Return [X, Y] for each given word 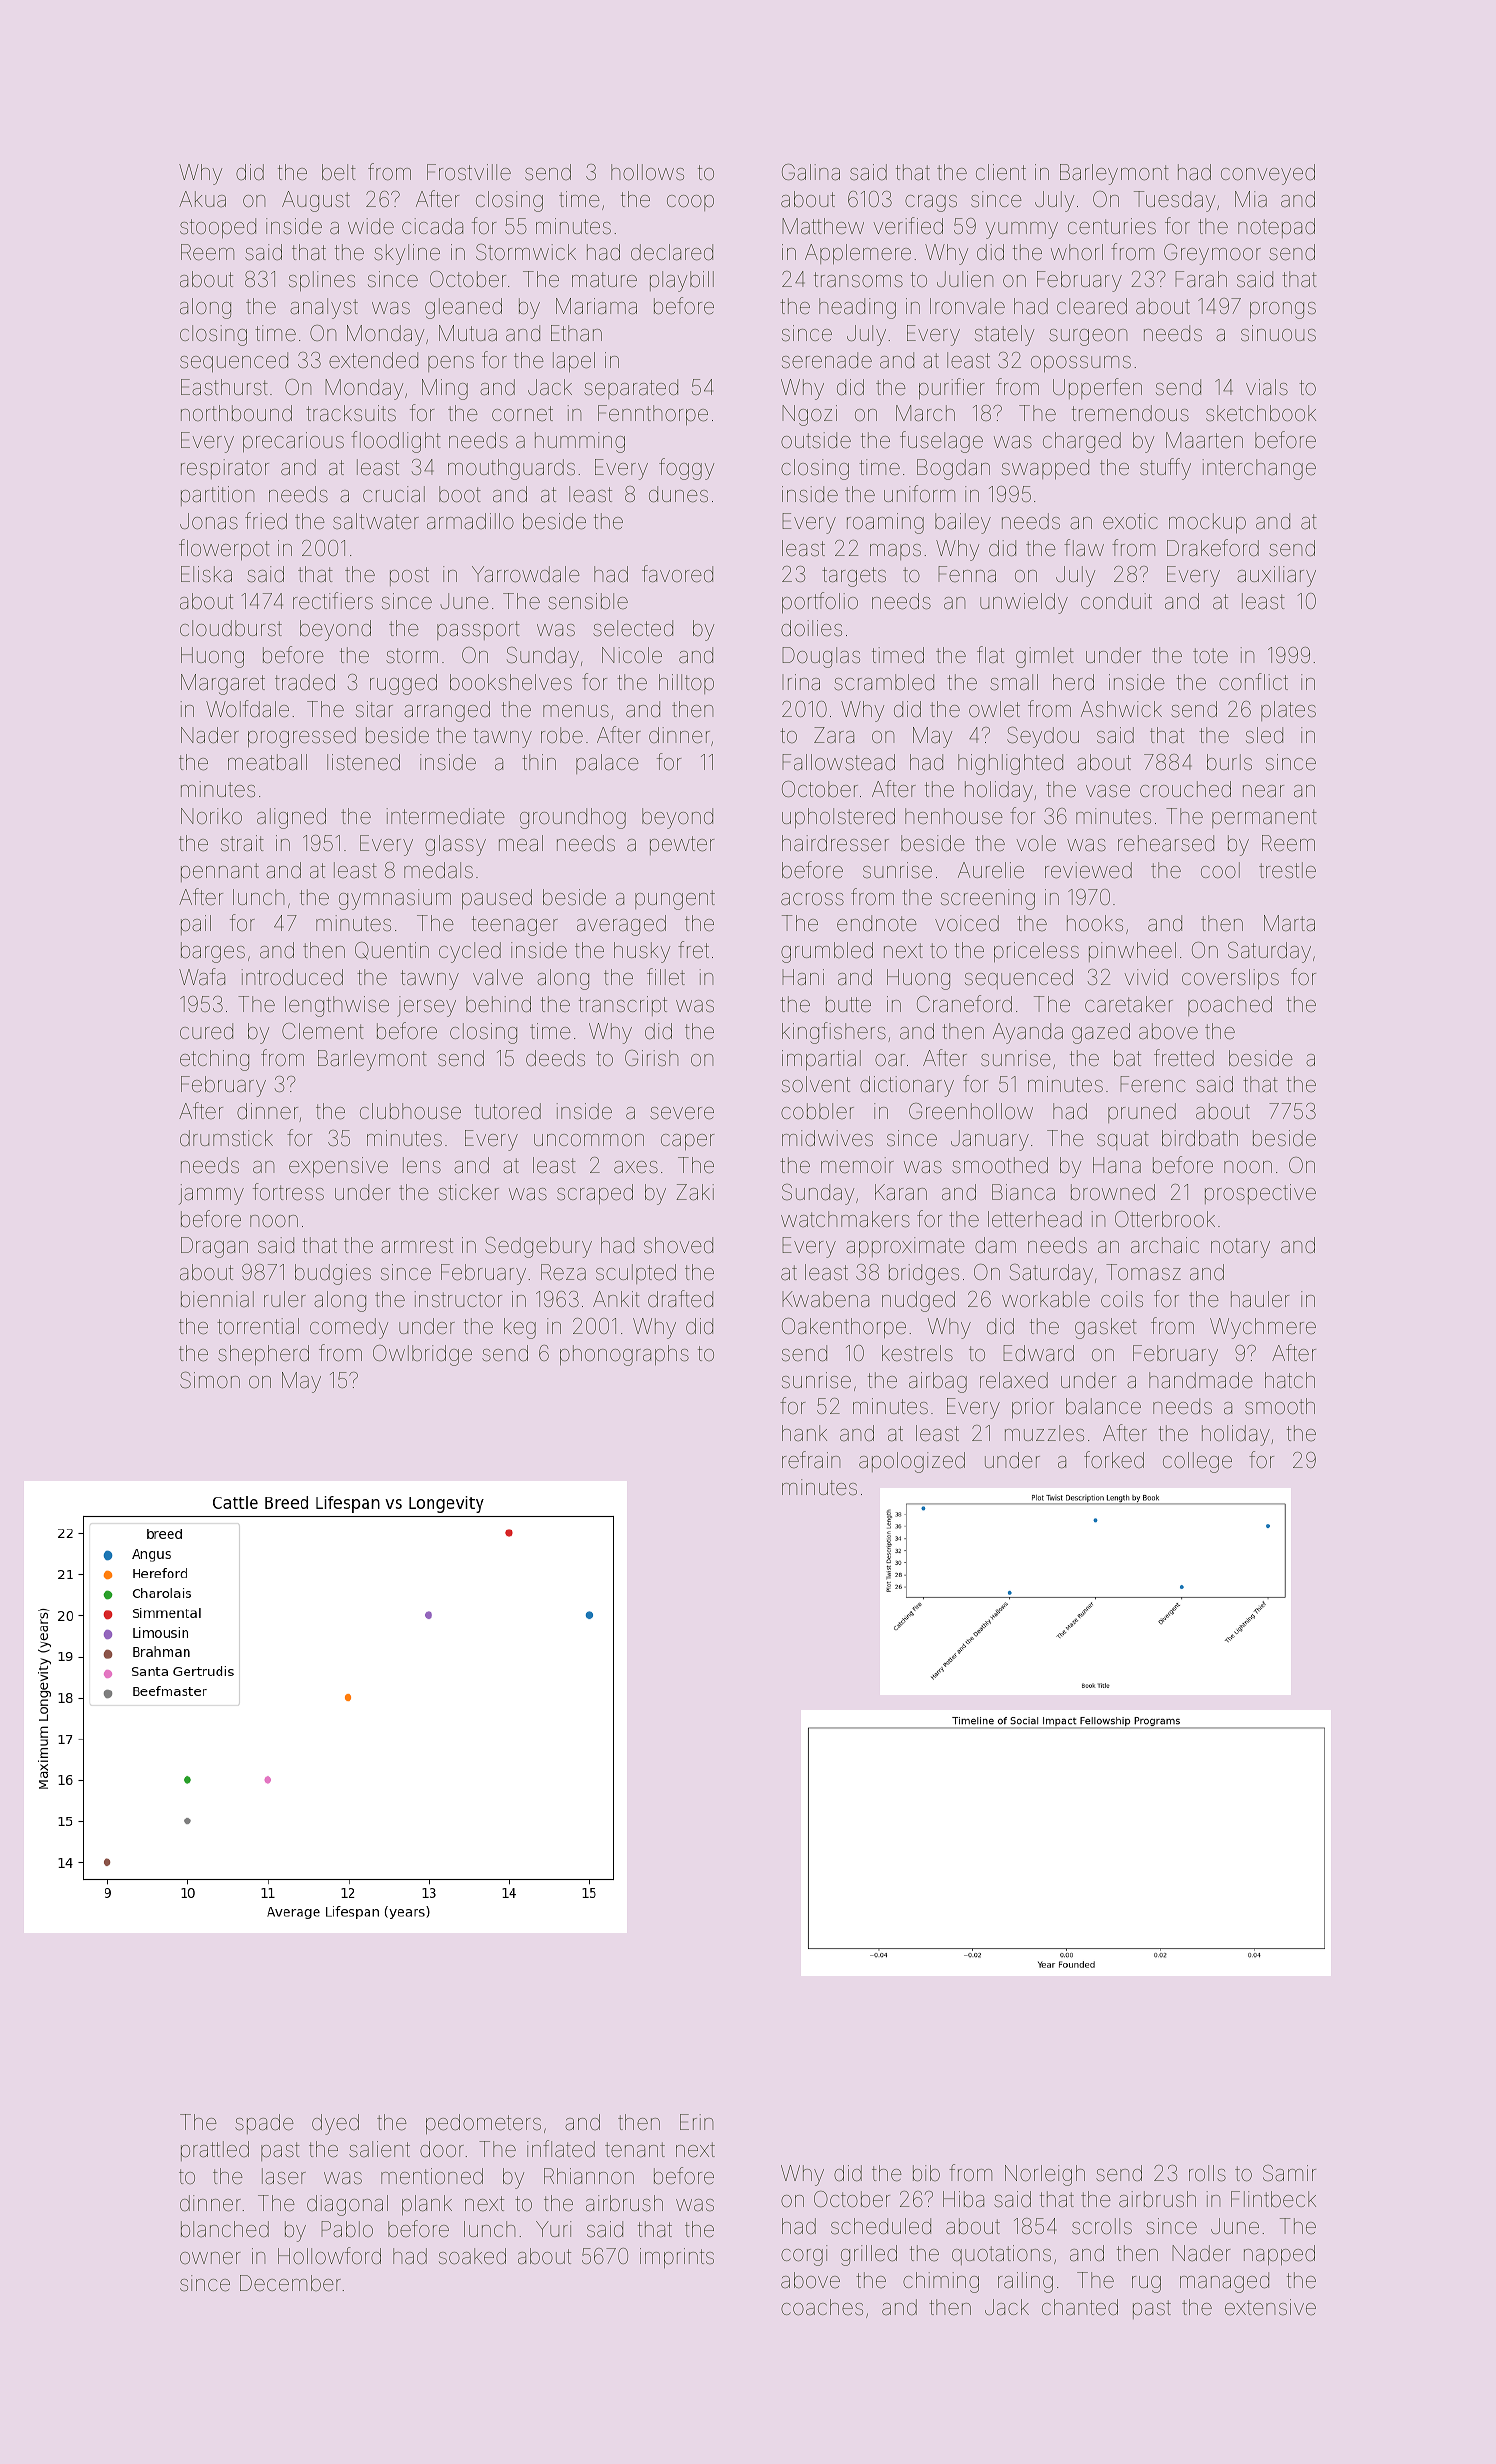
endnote [877, 923]
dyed [335, 2124]
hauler [1260, 1299]
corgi [804, 2255]
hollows [647, 172]
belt [339, 172]
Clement [323, 1031]
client [1001, 172]
